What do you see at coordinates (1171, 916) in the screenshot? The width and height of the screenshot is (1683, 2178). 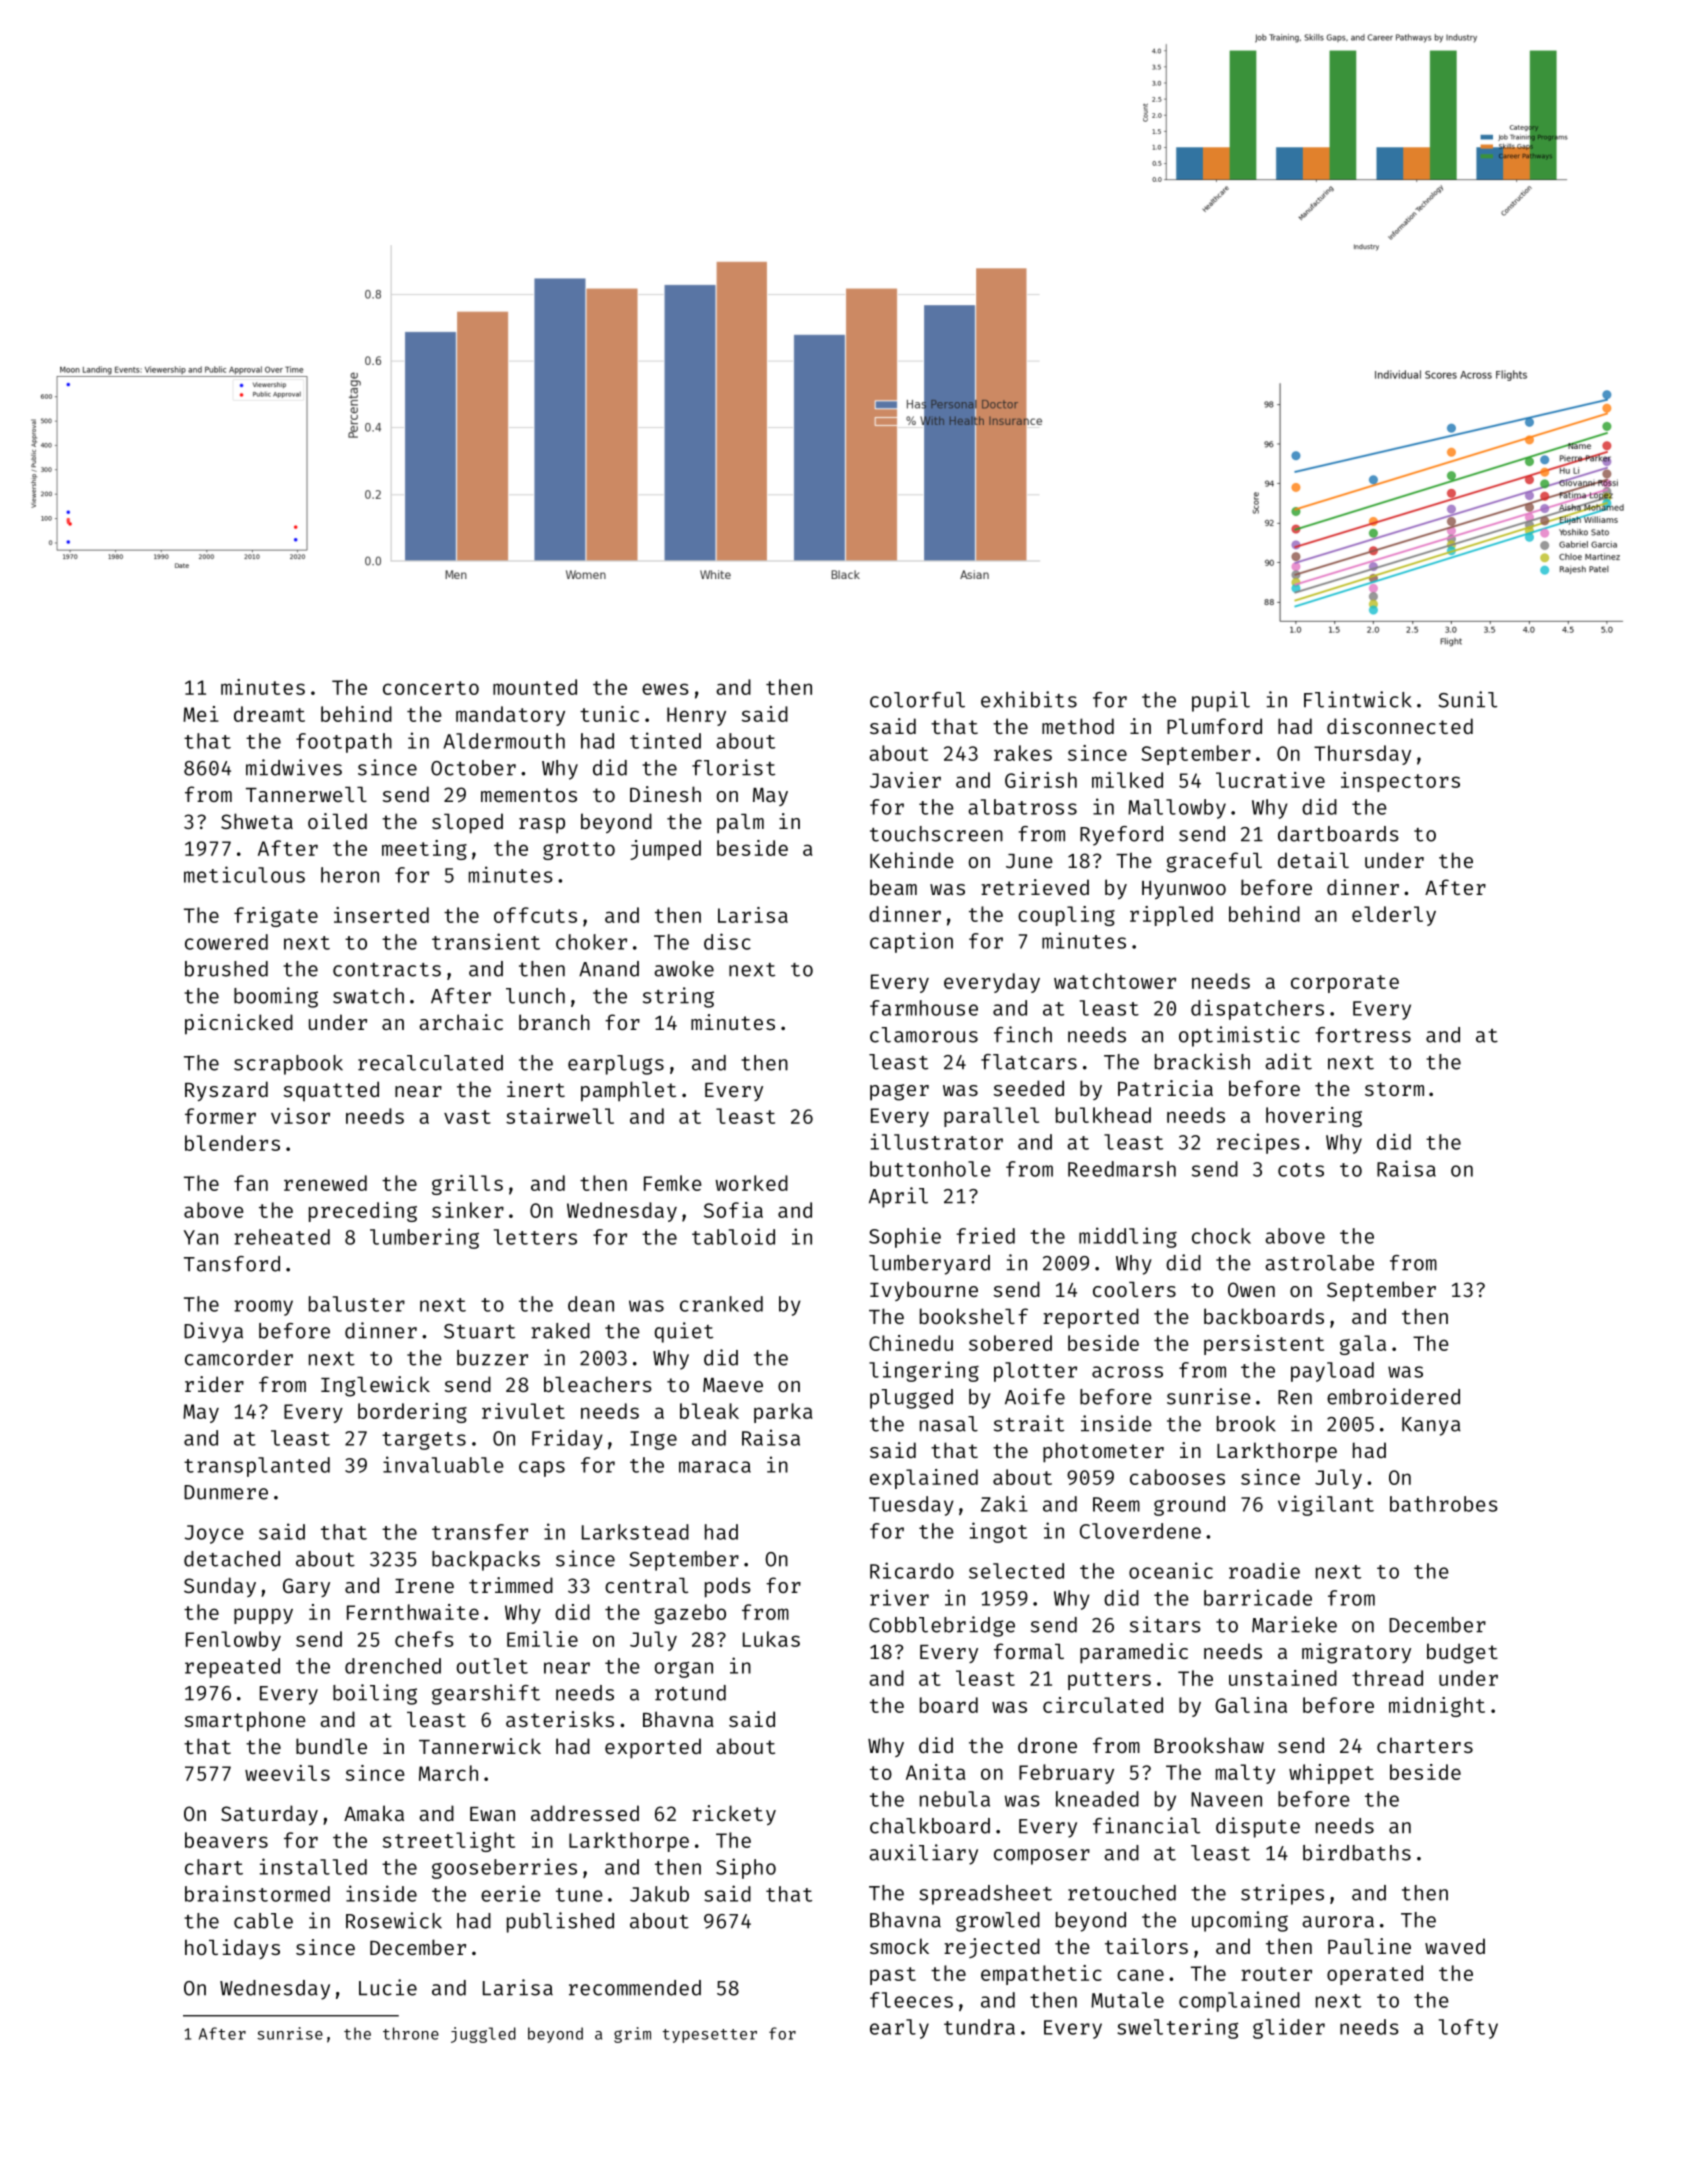 I see `rippled` at bounding box center [1171, 916].
